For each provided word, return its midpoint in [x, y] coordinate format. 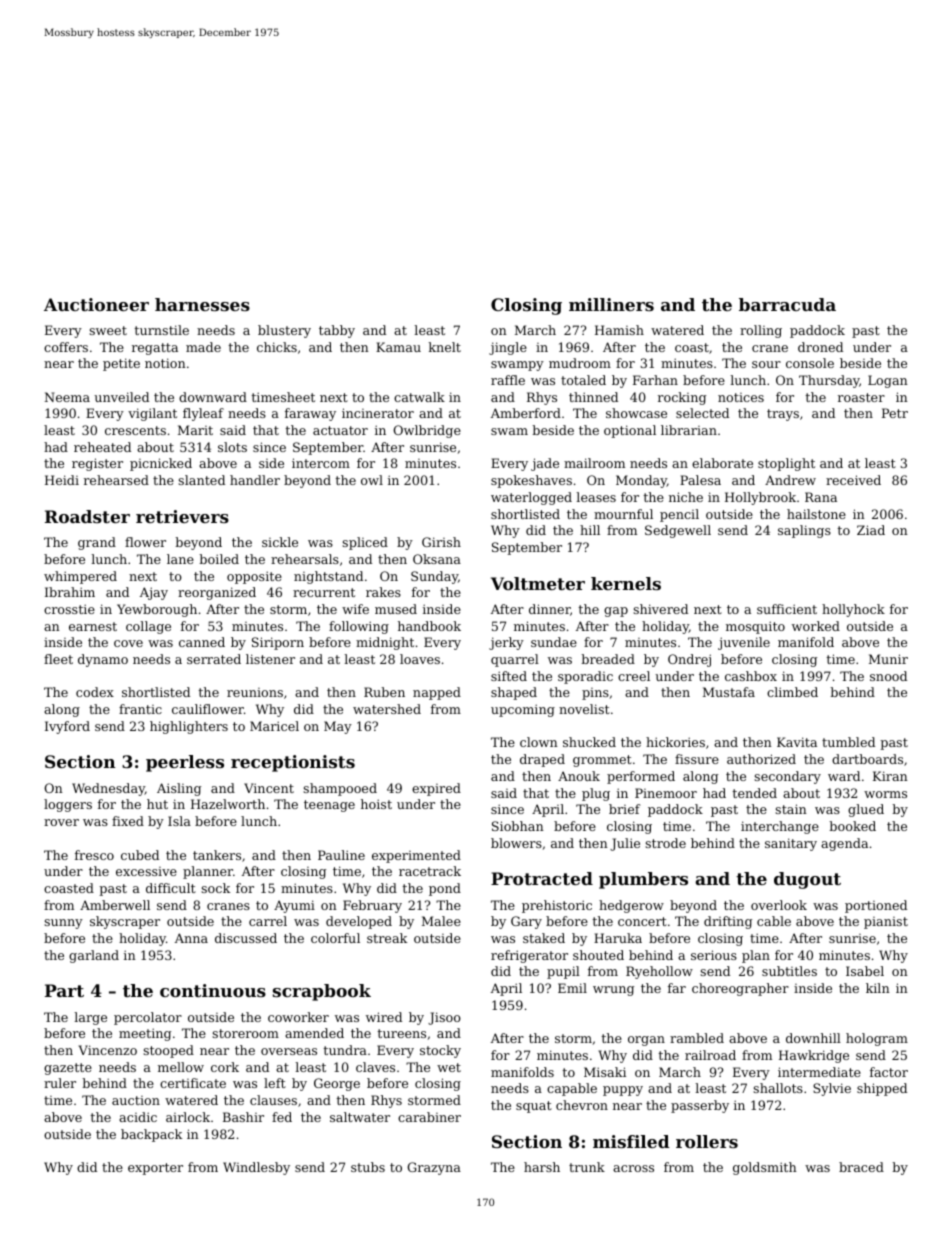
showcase [636, 413]
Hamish [619, 330]
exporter [155, 1169]
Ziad [871, 530]
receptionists [293, 763]
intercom [321, 463]
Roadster [87, 516]
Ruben [384, 692]
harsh [542, 1167]
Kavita [797, 742]
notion [165, 363]
